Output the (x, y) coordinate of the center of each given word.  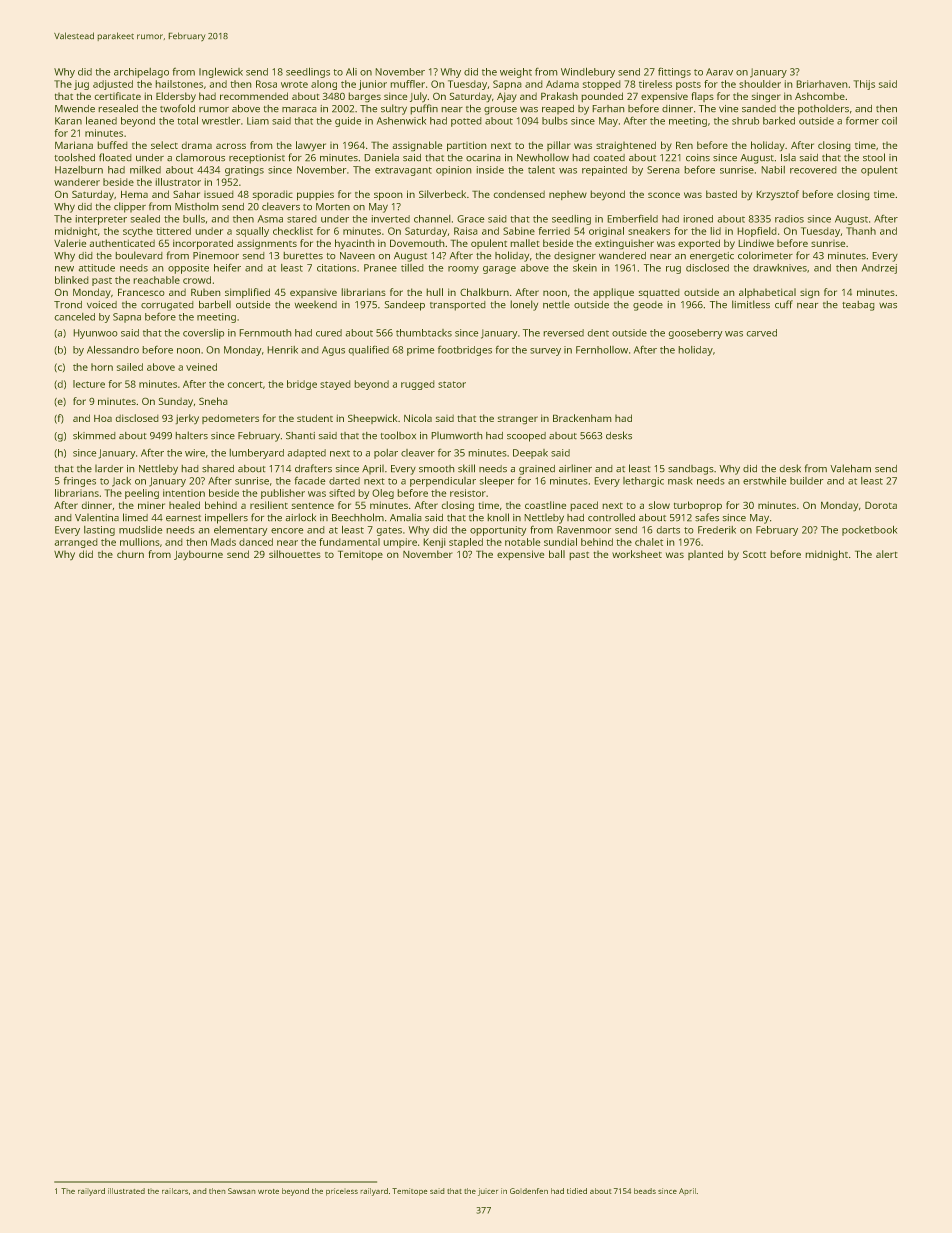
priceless (342, 1192)
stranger (518, 420)
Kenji (434, 543)
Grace (471, 219)
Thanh (861, 231)
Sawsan (242, 1191)
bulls (194, 218)
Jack (121, 482)
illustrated (126, 1191)
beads (645, 1191)
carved (761, 333)
